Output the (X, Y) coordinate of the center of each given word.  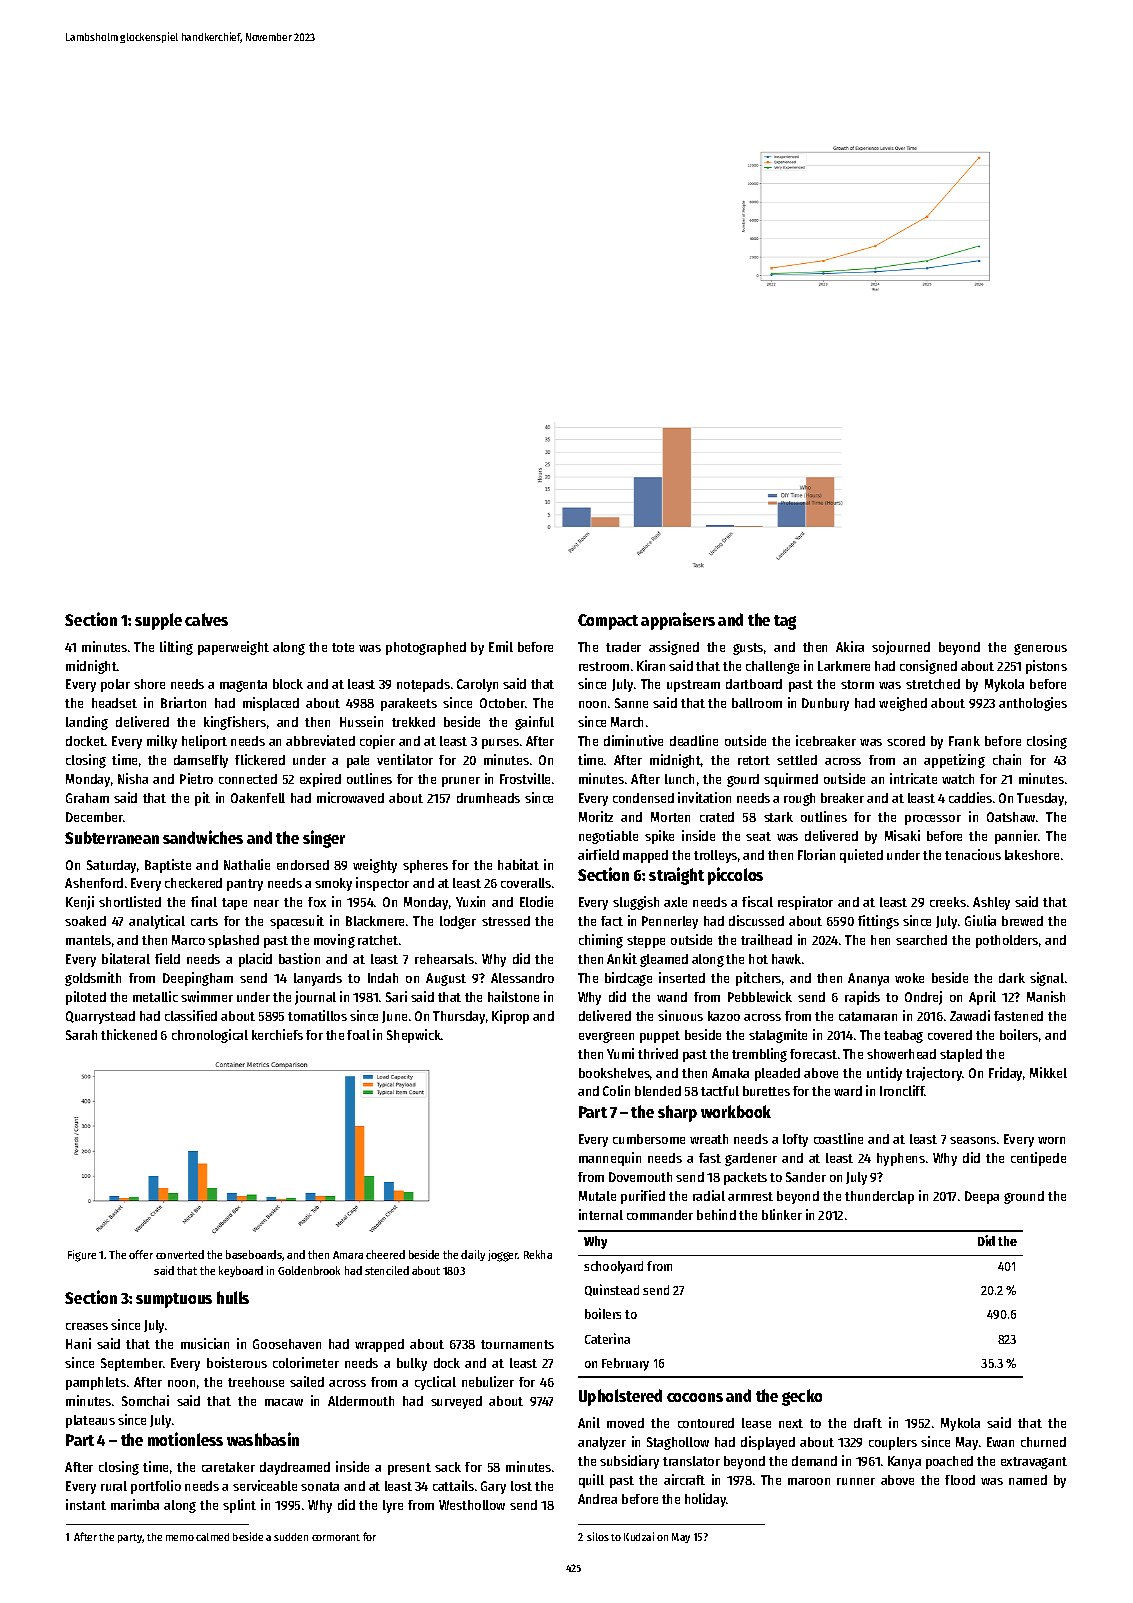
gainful (534, 723)
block (288, 684)
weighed (903, 704)
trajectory (934, 1074)
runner (856, 1481)
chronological (210, 1036)
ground (1024, 1197)
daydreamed (295, 1468)
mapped (645, 856)
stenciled (387, 1270)
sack (448, 1467)
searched (921, 940)
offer (141, 1254)
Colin (616, 1090)
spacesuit (297, 922)
